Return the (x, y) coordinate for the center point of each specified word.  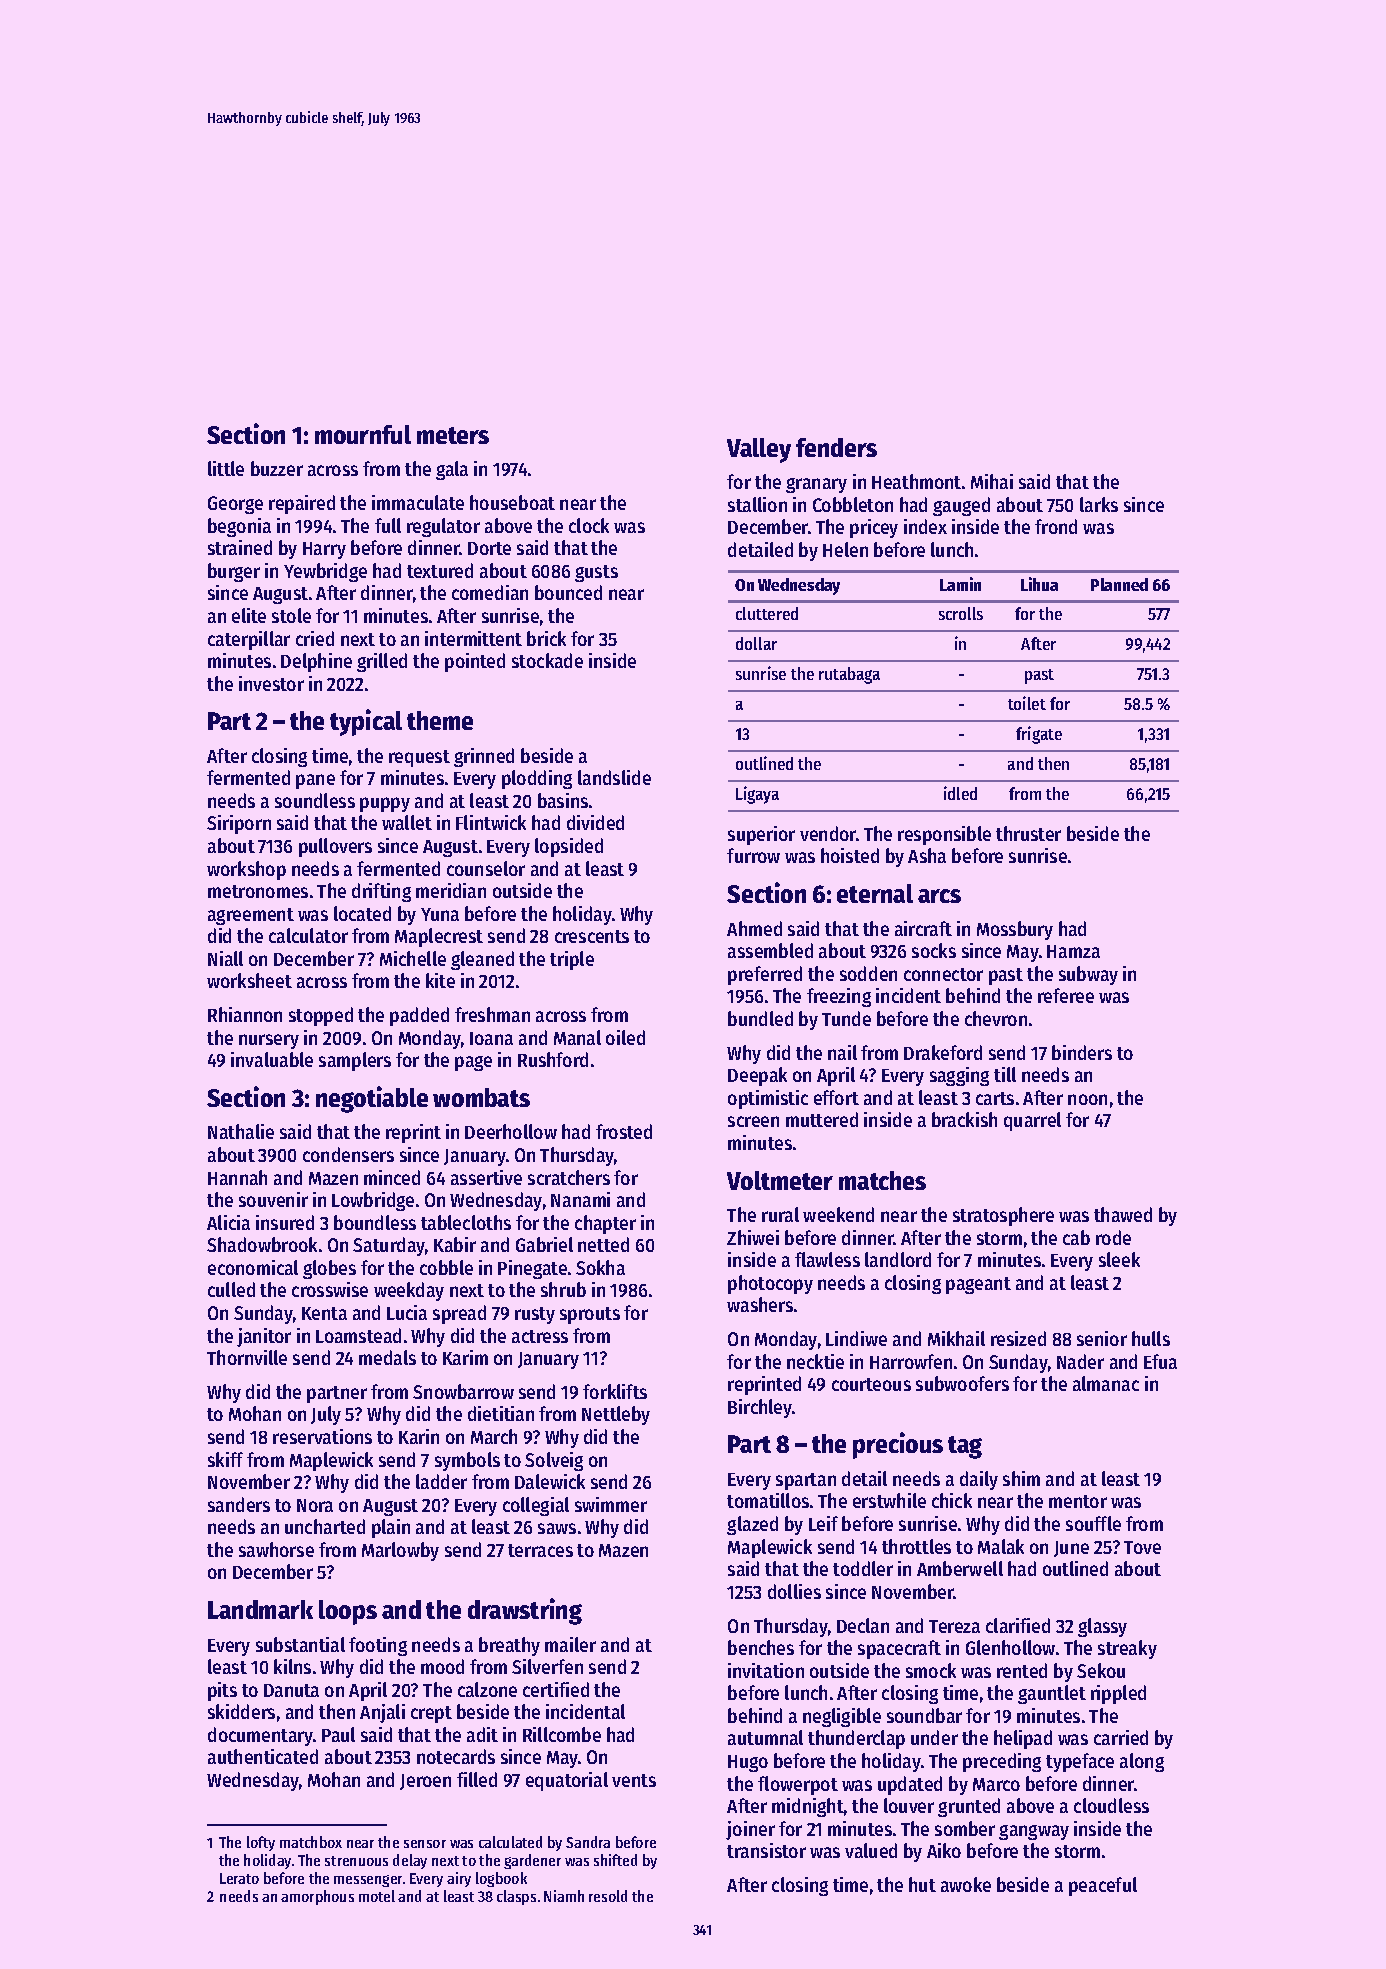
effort (836, 1097)
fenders (836, 447)
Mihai (992, 481)
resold (608, 1896)
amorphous (317, 1897)
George (235, 505)
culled (231, 1289)
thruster (1028, 833)
